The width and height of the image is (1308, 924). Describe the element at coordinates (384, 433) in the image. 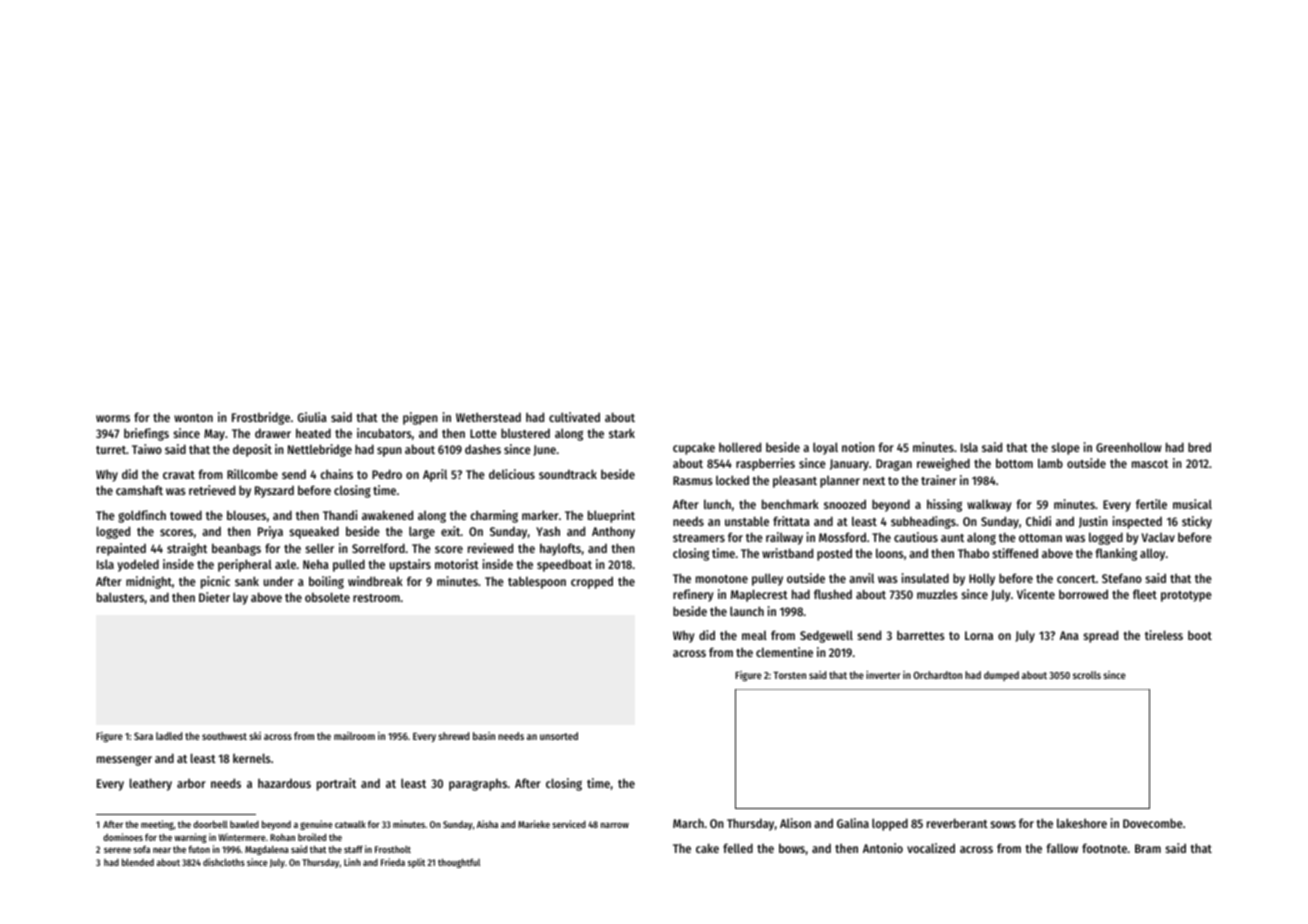

I see `incubators` at that location.
